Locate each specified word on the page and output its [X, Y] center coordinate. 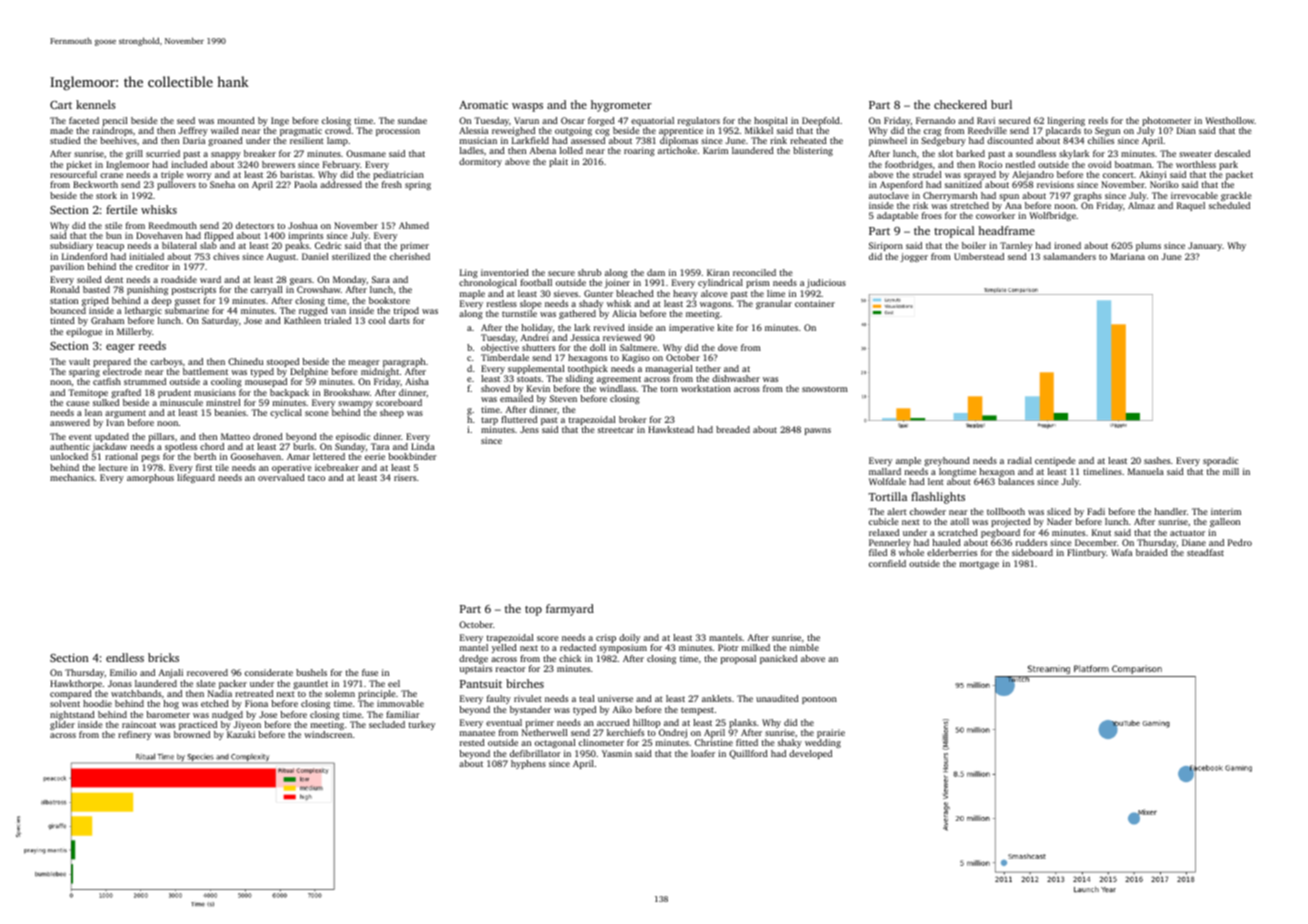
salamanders [1069, 256]
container [815, 303]
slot [945, 153]
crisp [606, 638]
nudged [227, 715]
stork [106, 195]
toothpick [588, 369]
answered [70, 422]
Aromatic [483, 104]
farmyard [570, 610]
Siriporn [886, 246]
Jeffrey [193, 131]
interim [1226, 511]
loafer [703, 753]
